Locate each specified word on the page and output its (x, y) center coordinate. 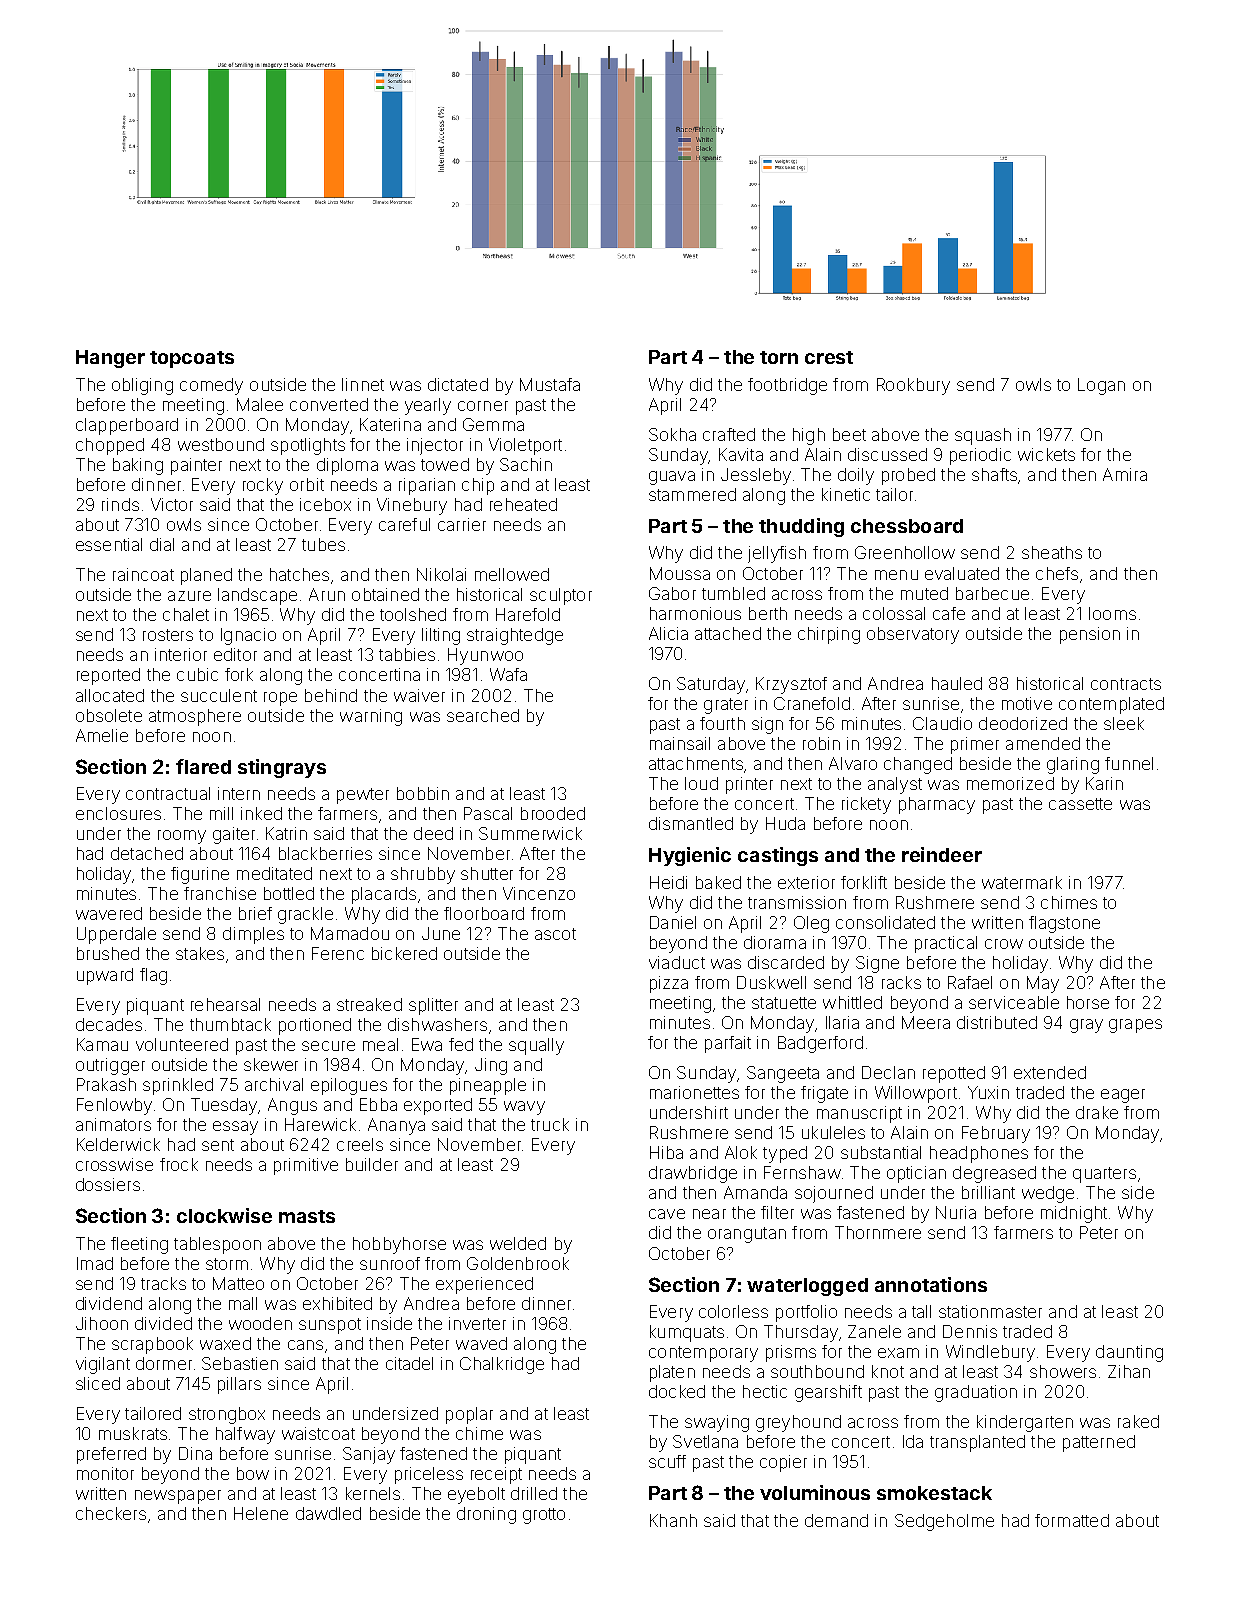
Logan (1101, 386)
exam (898, 1353)
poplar (469, 1415)
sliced (98, 1383)
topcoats (192, 359)
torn (779, 357)
